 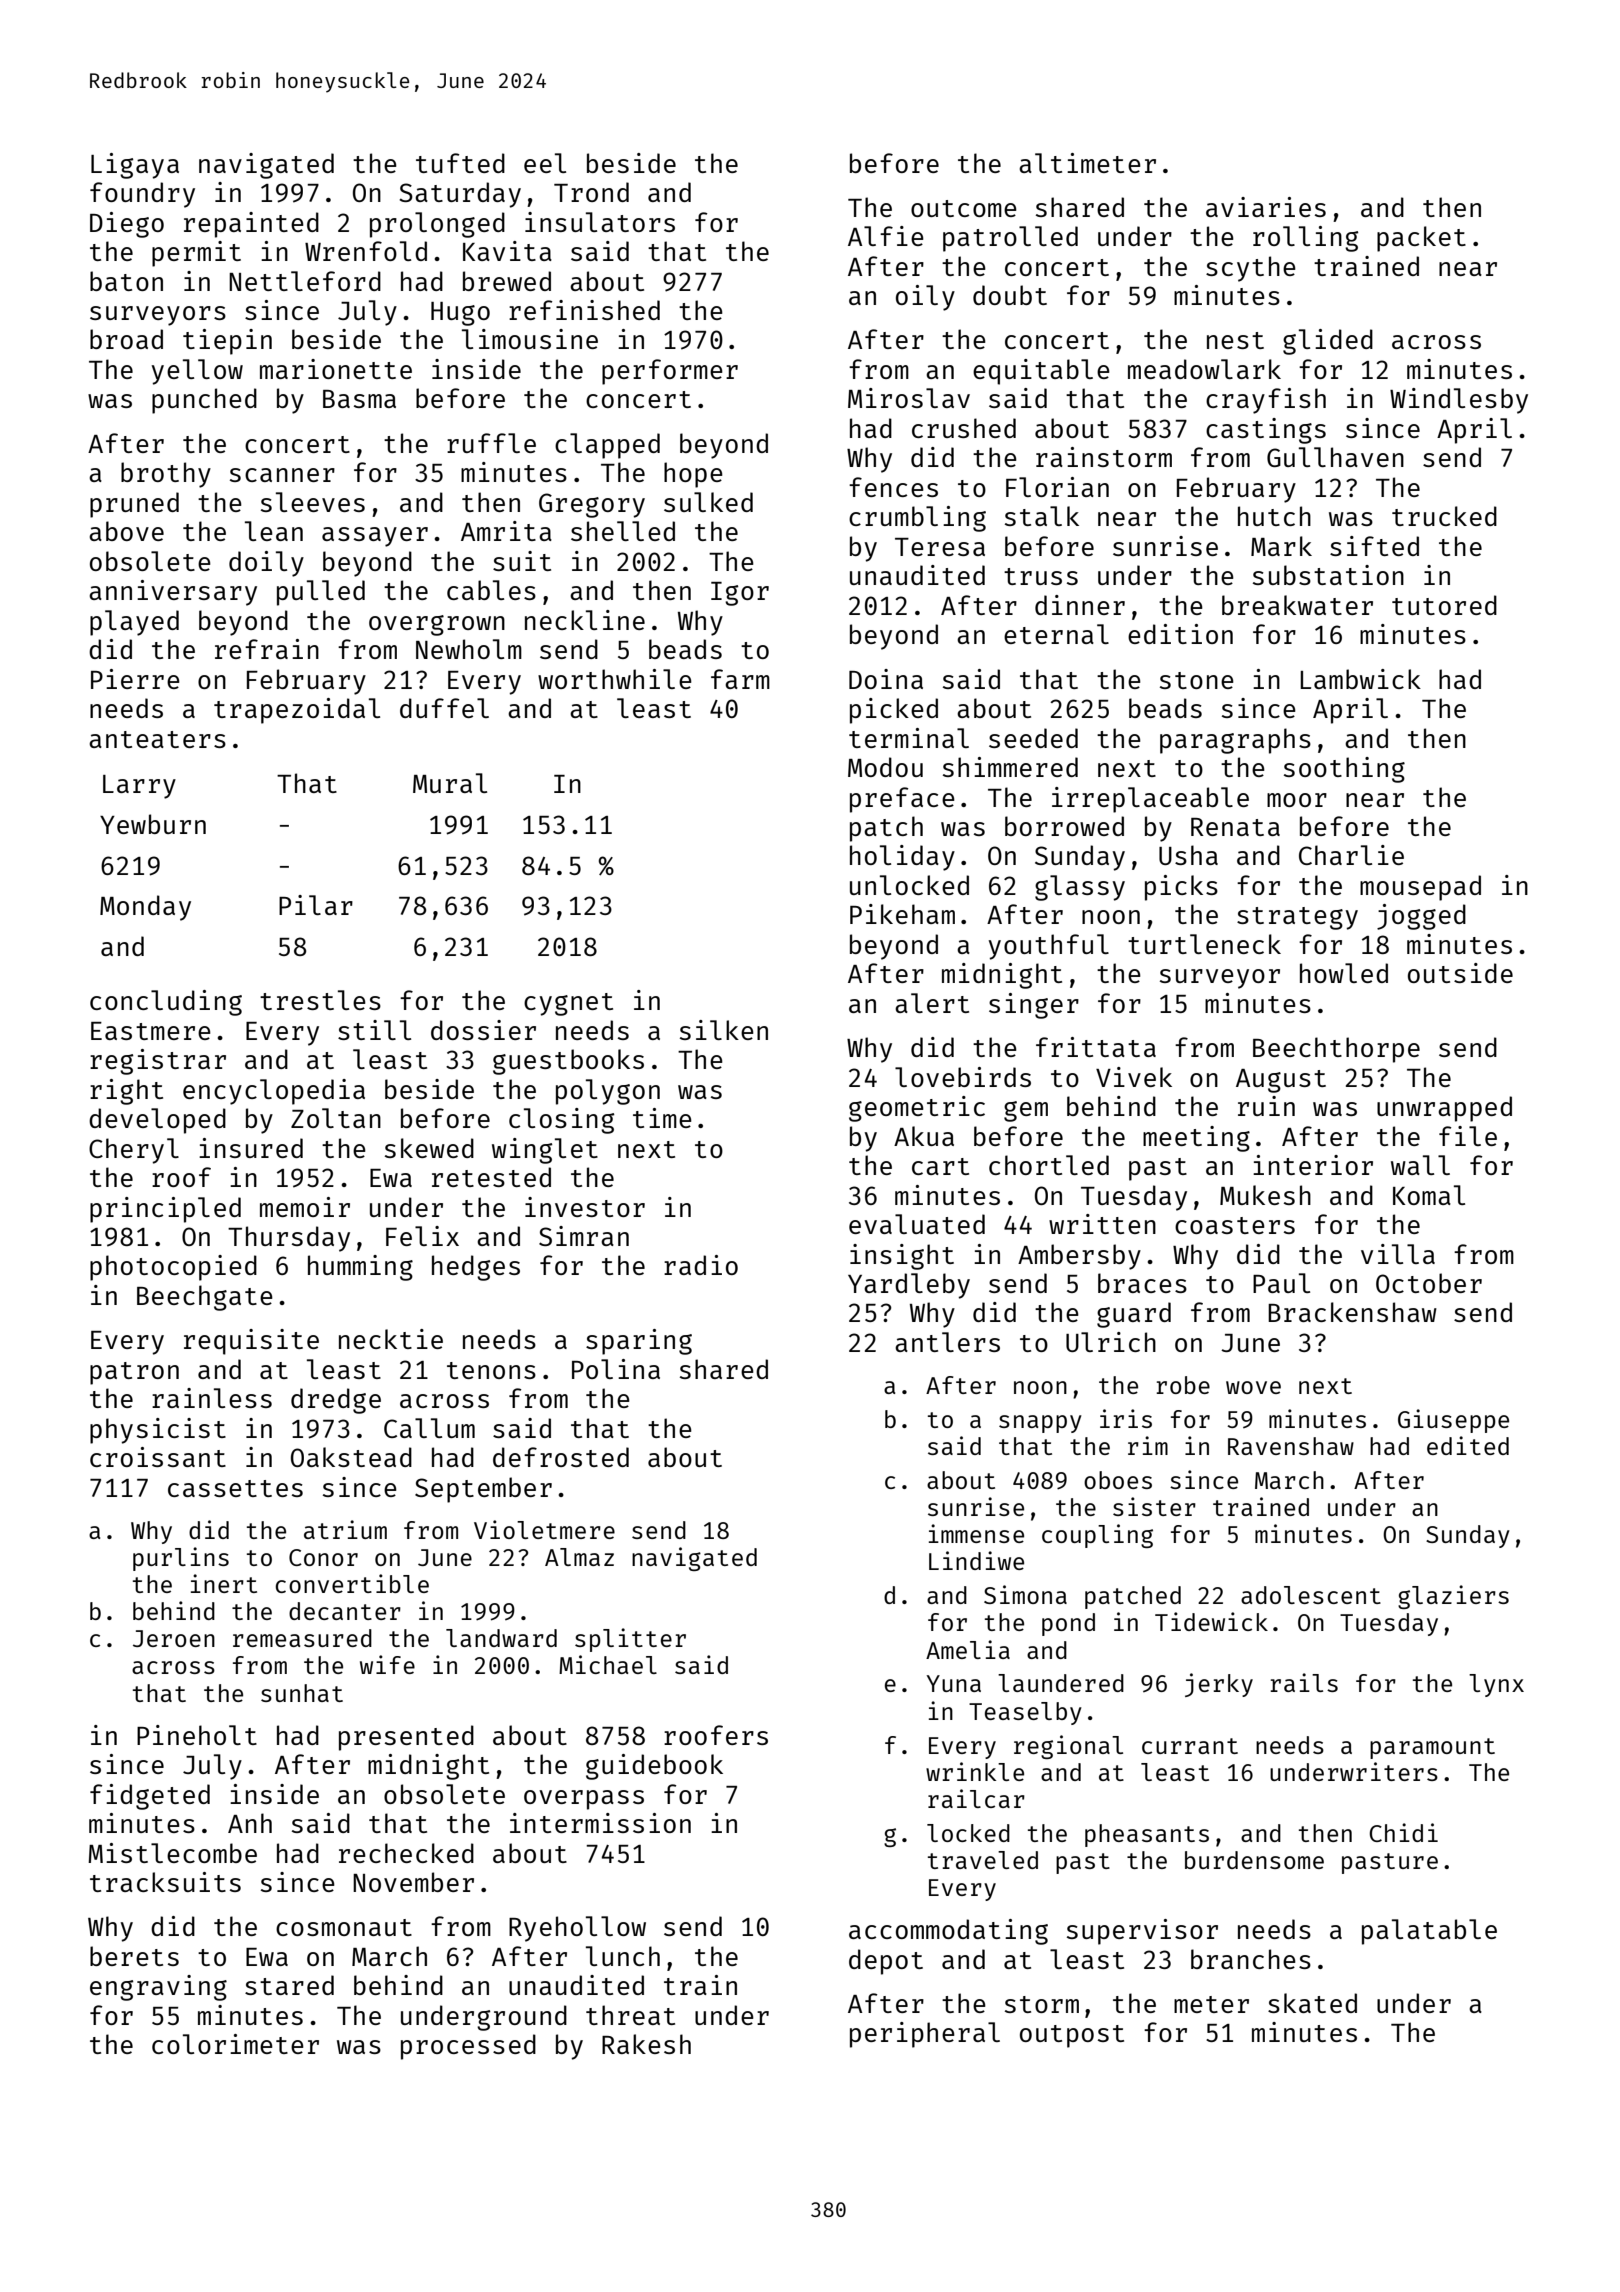 What do you see at coordinates (983, 1860) in the screenshot?
I see `traveled` at bounding box center [983, 1860].
